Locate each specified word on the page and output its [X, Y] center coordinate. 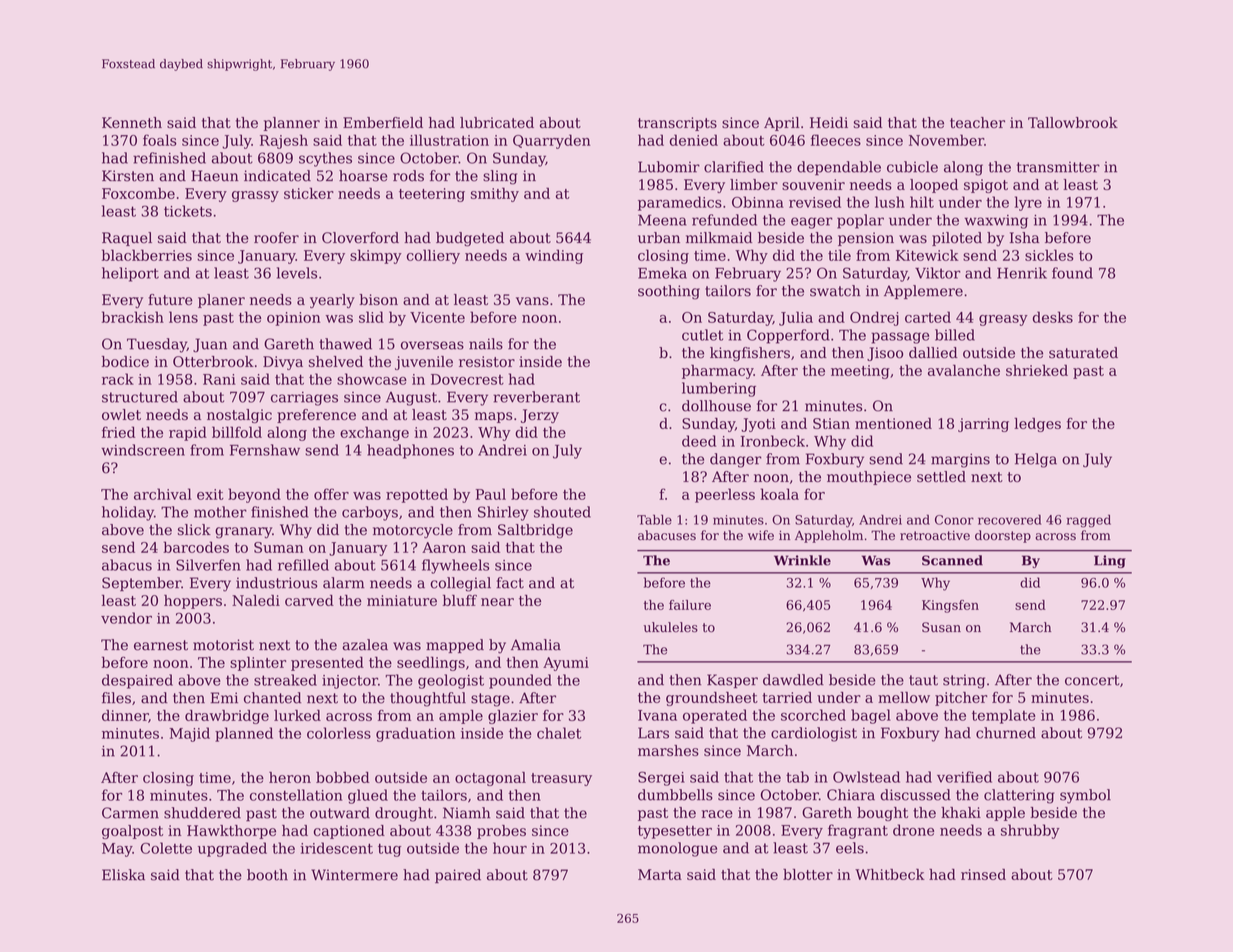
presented [327, 663]
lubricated [497, 122]
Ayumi [566, 664]
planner [292, 124]
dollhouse [716, 406]
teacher [977, 122]
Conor [954, 520]
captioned [349, 832]
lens [183, 317]
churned [1006, 733]
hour [510, 848]
